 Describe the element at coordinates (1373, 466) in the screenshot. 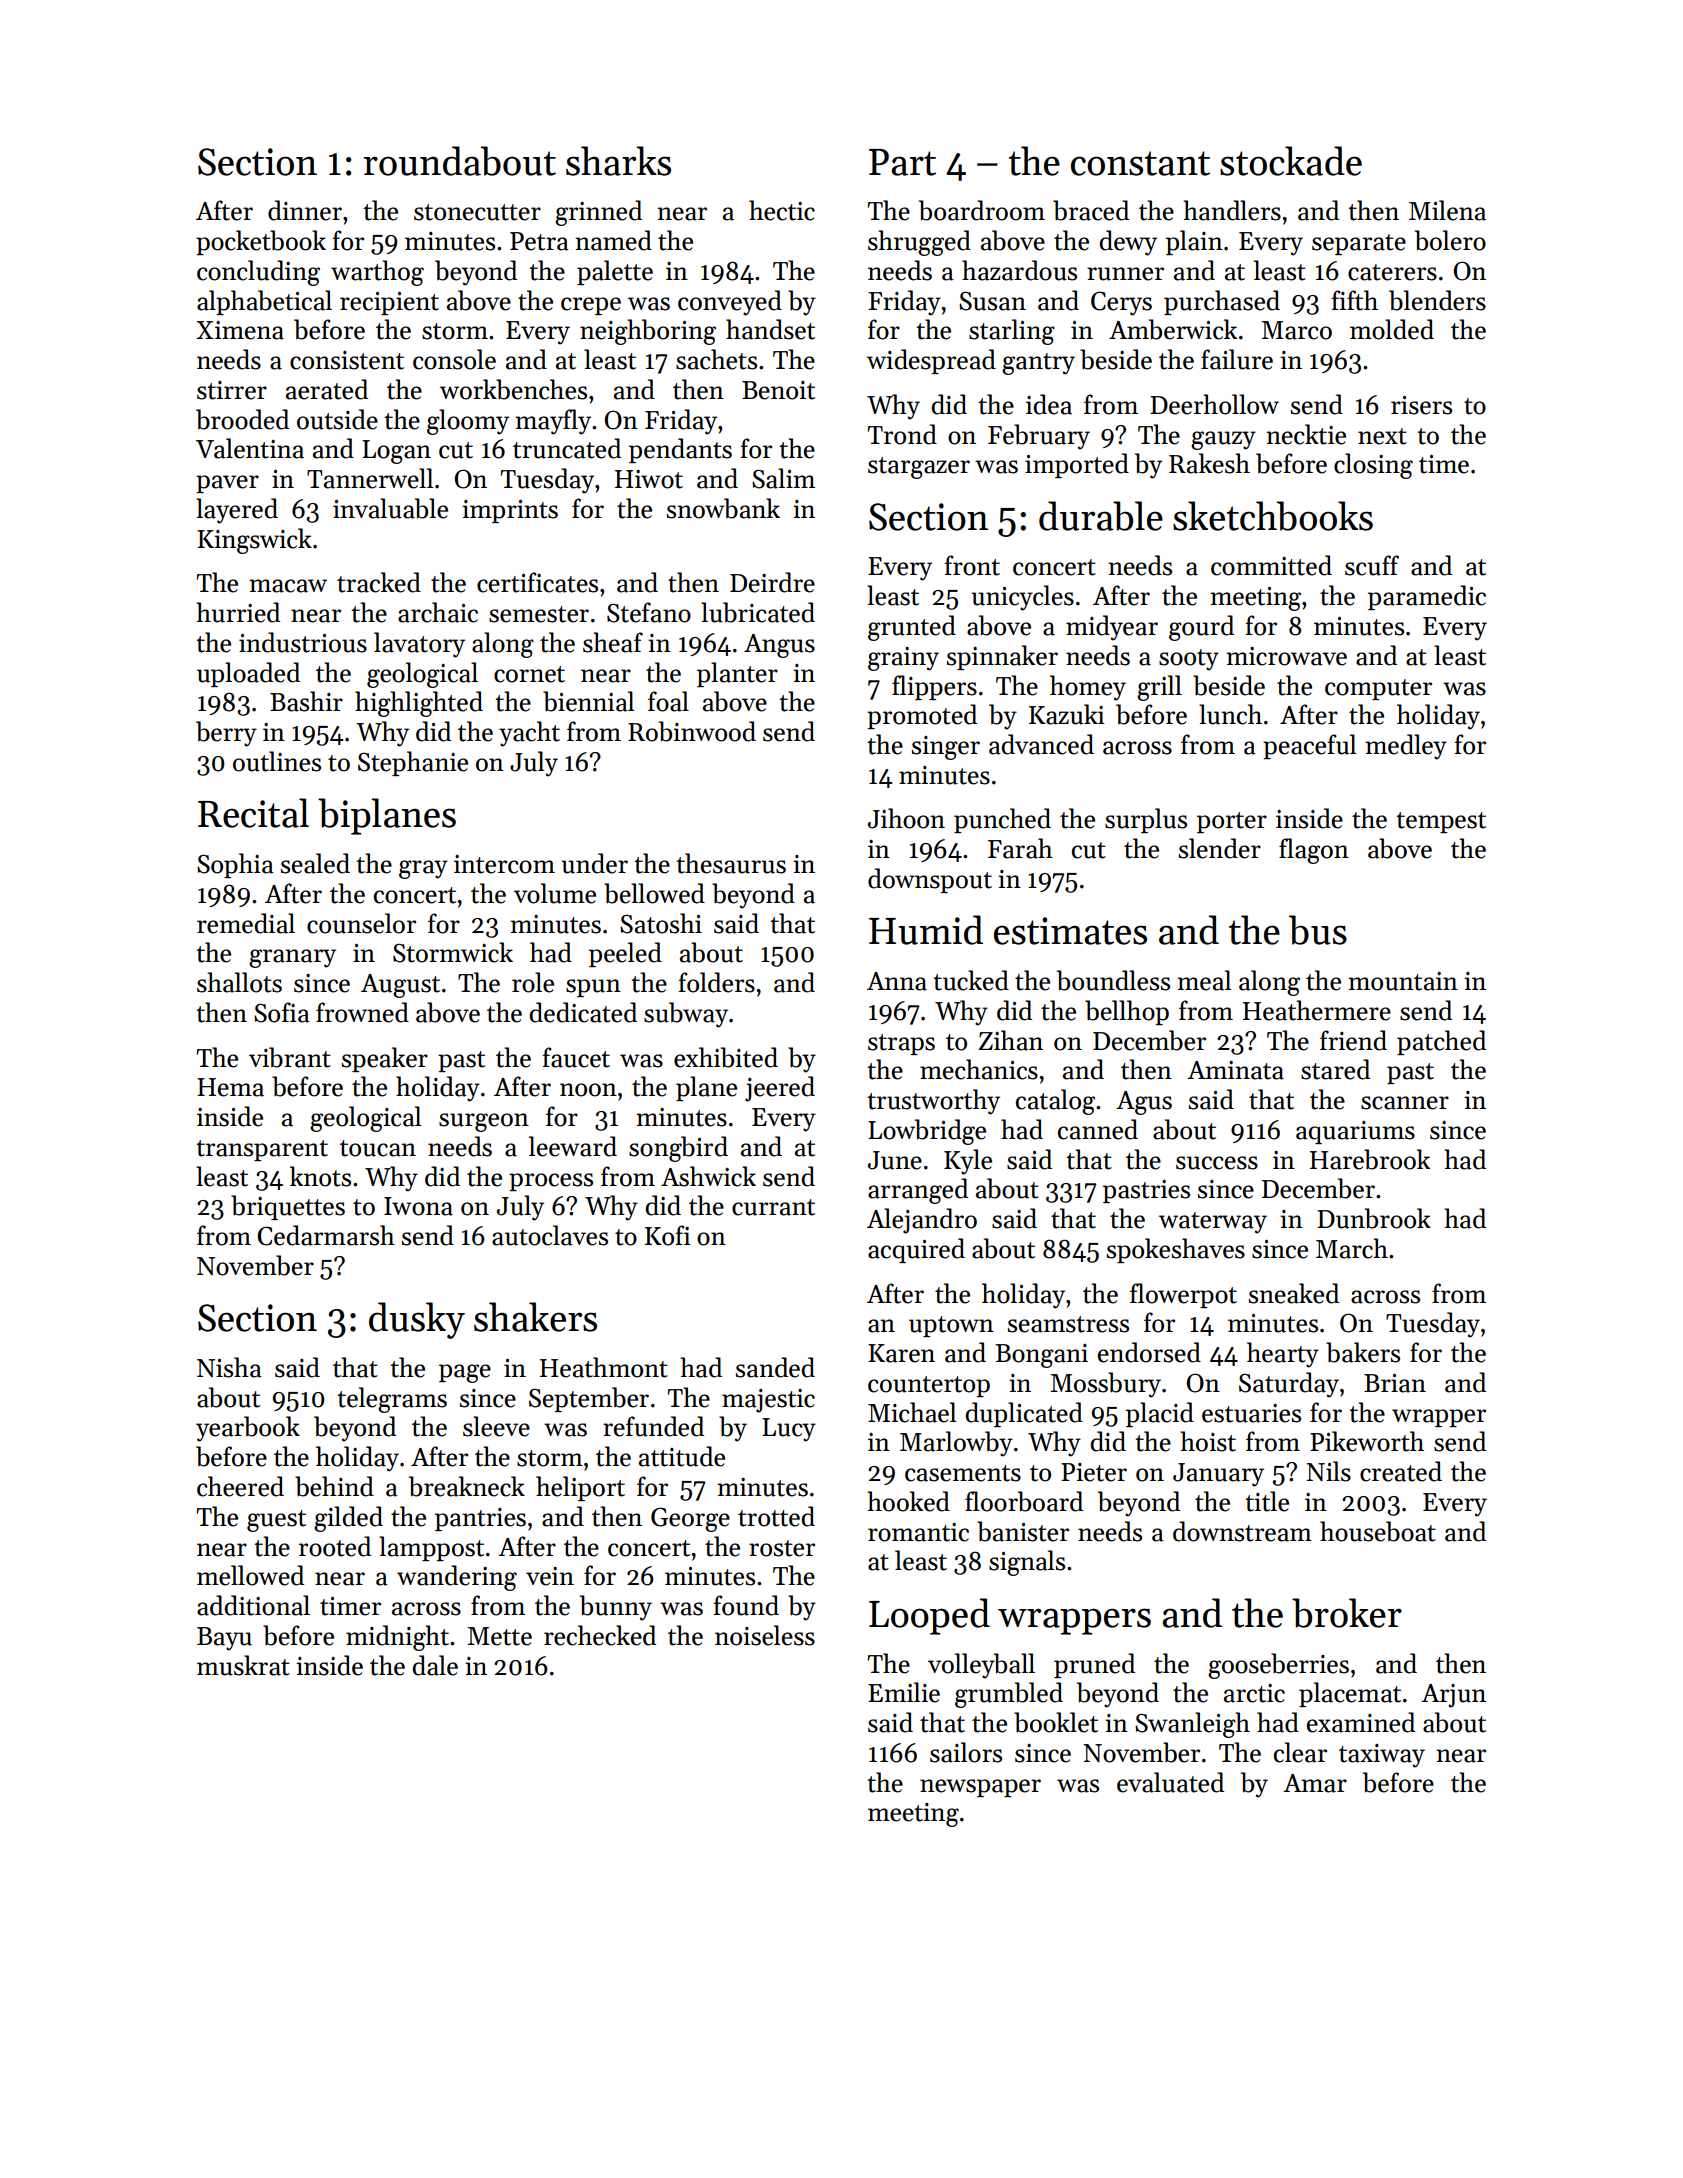

I see `closing` at that location.
